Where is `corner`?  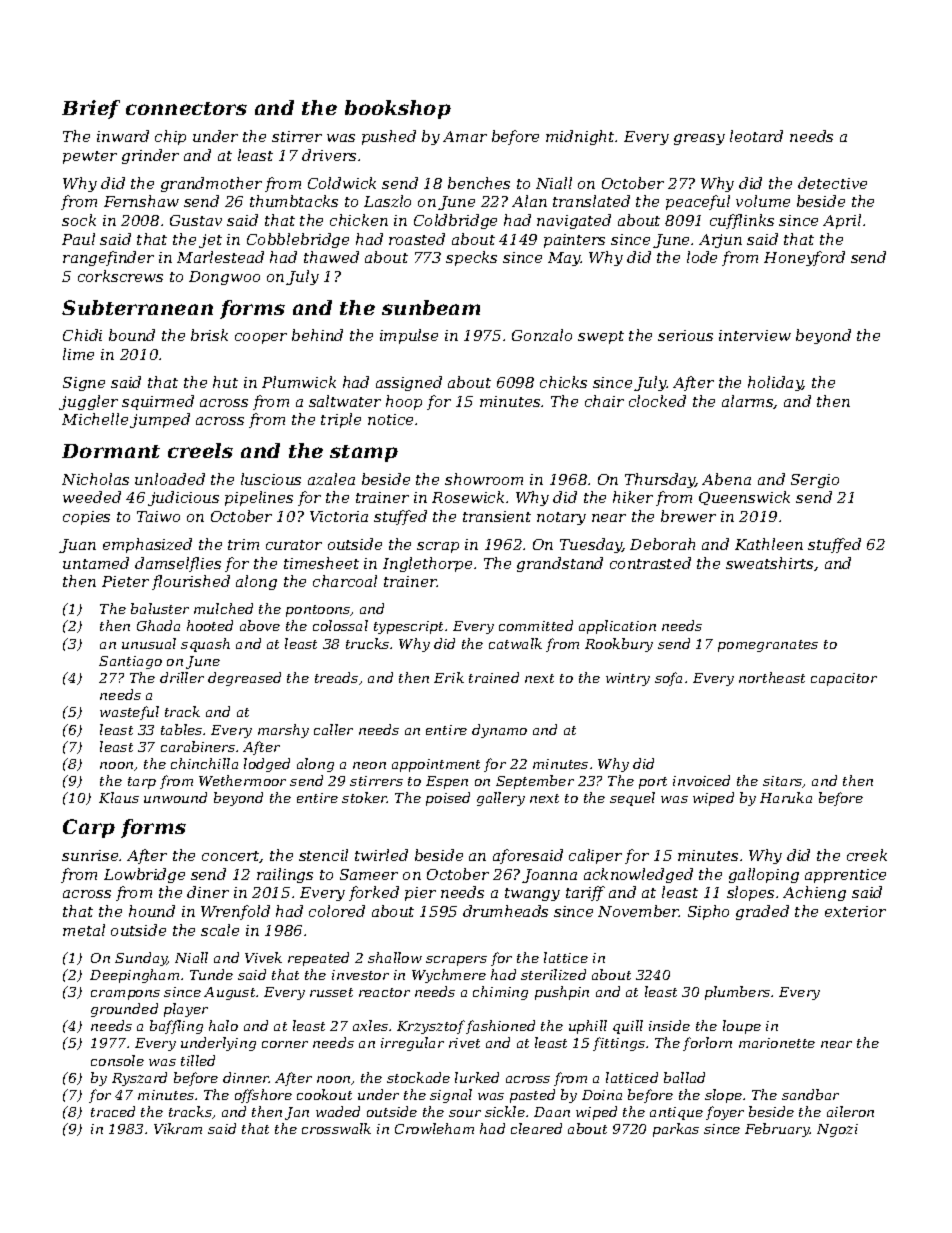
corner is located at coordinates (285, 1044).
